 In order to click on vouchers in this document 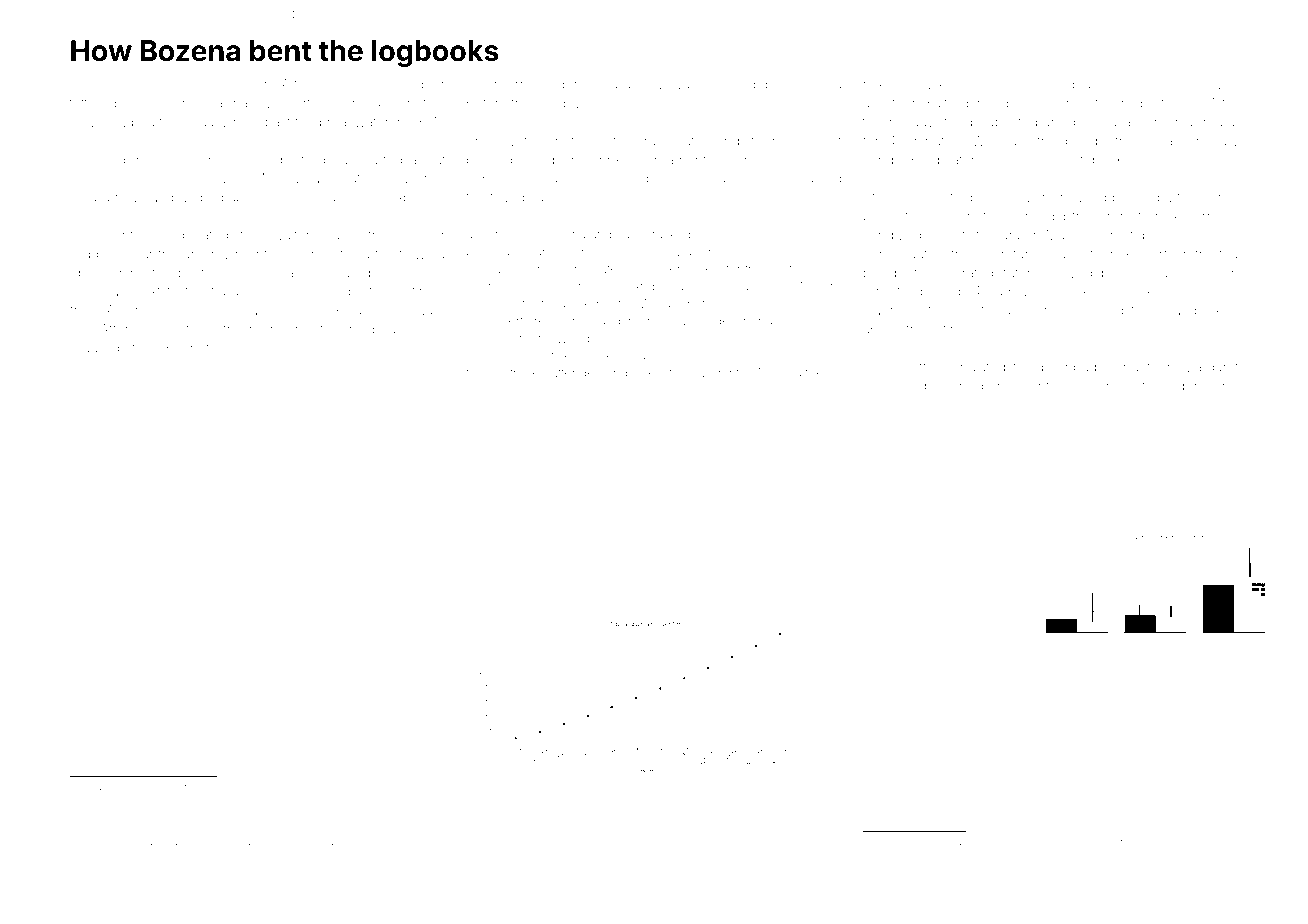, I will do `click(134, 84)`.
